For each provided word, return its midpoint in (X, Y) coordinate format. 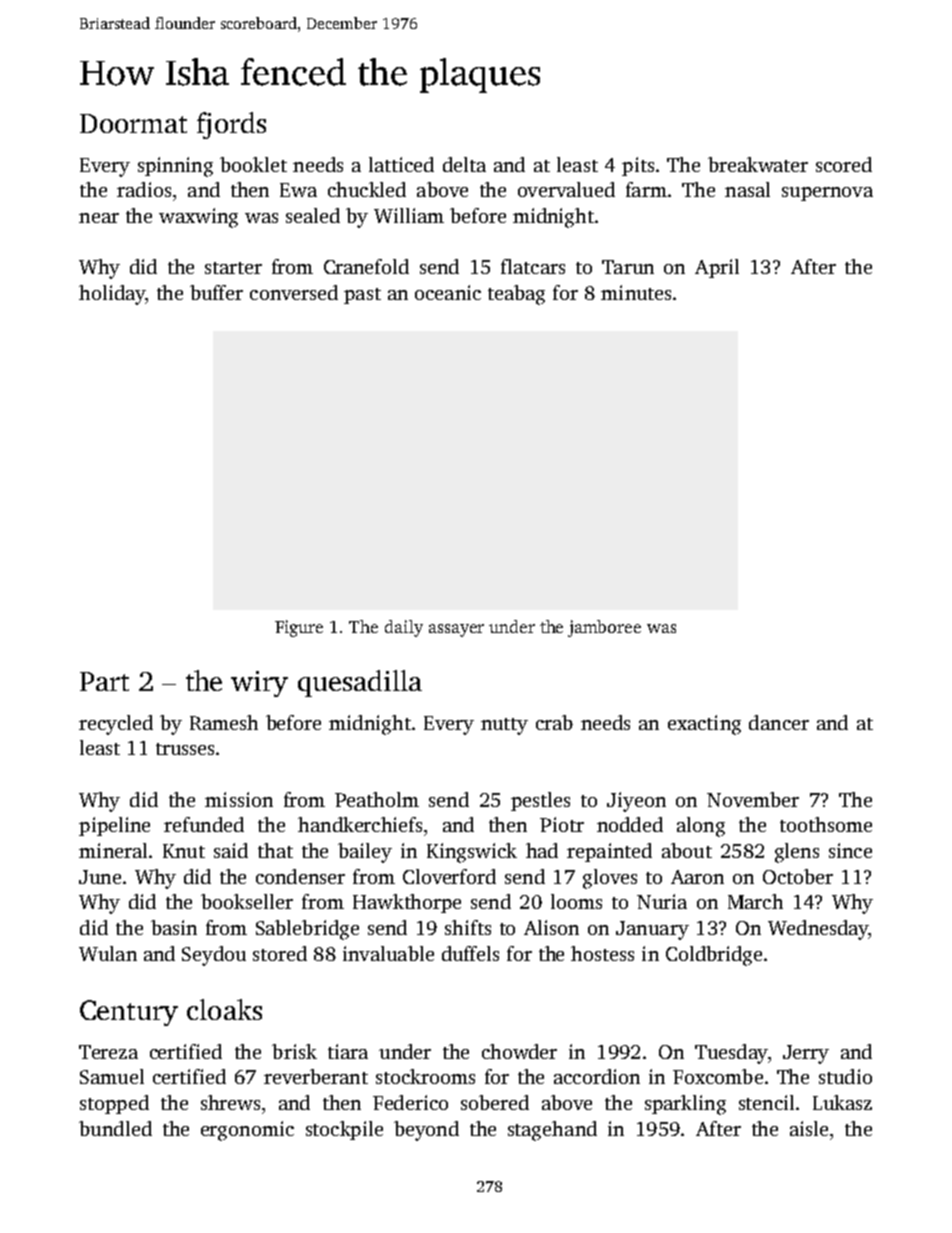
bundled (115, 1128)
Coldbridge (714, 956)
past (362, 296)
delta (464, 164)
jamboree (604, 628)
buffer (216, 292)
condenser (300, 876)
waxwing (198, 218)
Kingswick (472, 853)
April (717, 268)
